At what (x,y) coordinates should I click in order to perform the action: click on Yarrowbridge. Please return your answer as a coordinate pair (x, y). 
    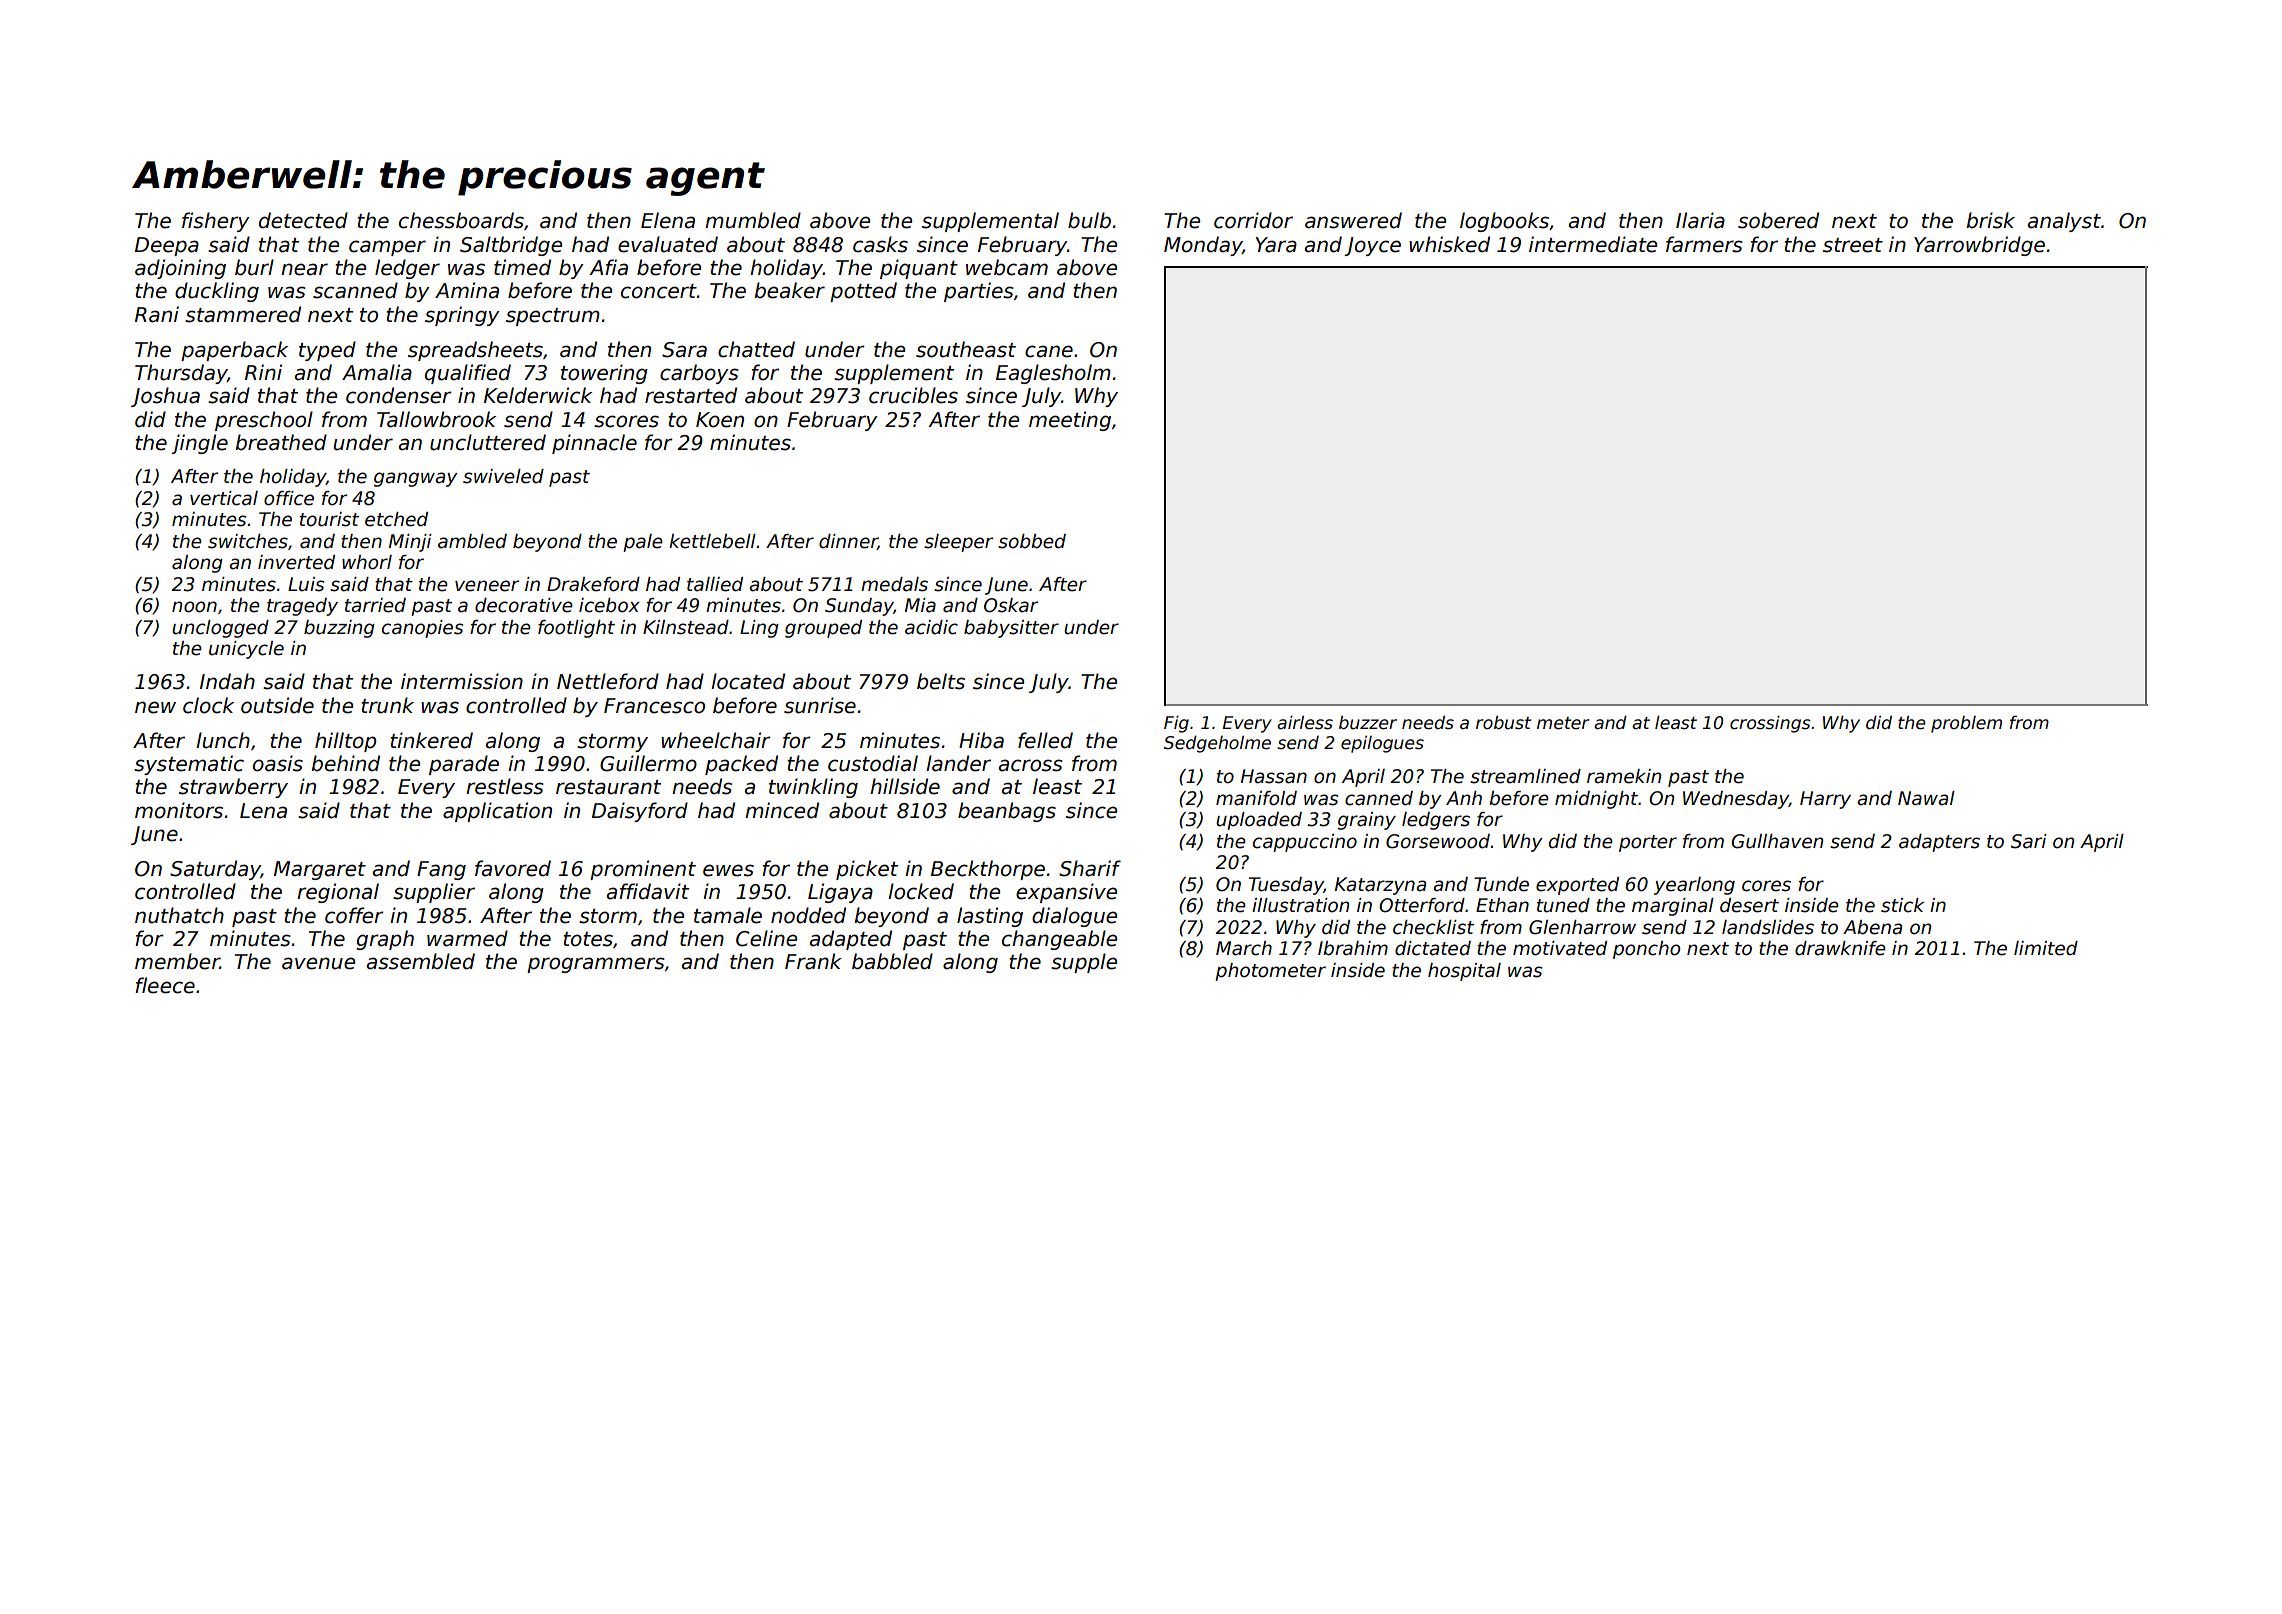
    Looking at the image, I should click on (1979, 246).
